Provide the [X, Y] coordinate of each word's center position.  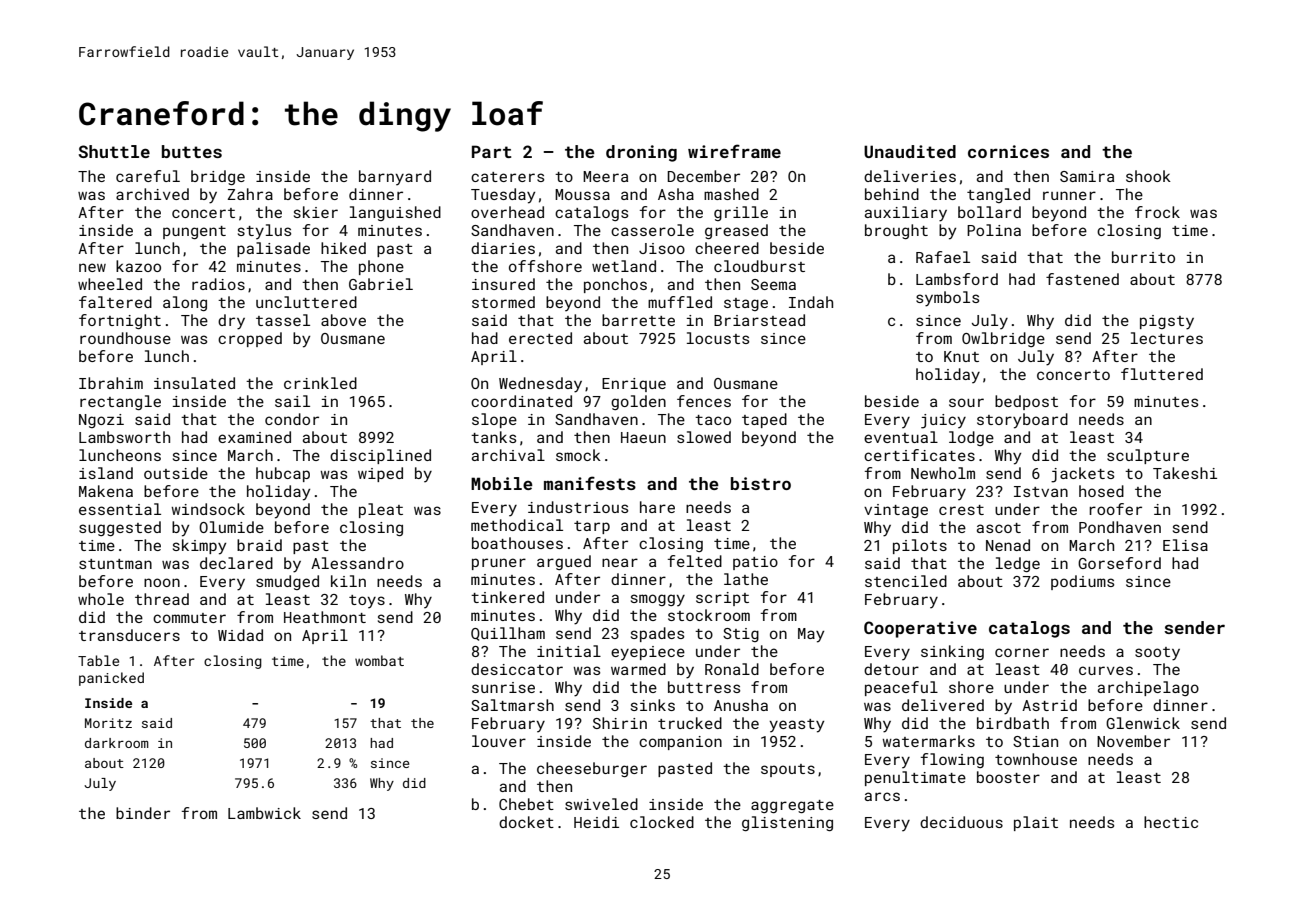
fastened [1082, 279]
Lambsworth [124, 437]
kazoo [138, 266]
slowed [704, 437]
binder [143, 813]
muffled [680, 302]
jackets [1082, 475]
